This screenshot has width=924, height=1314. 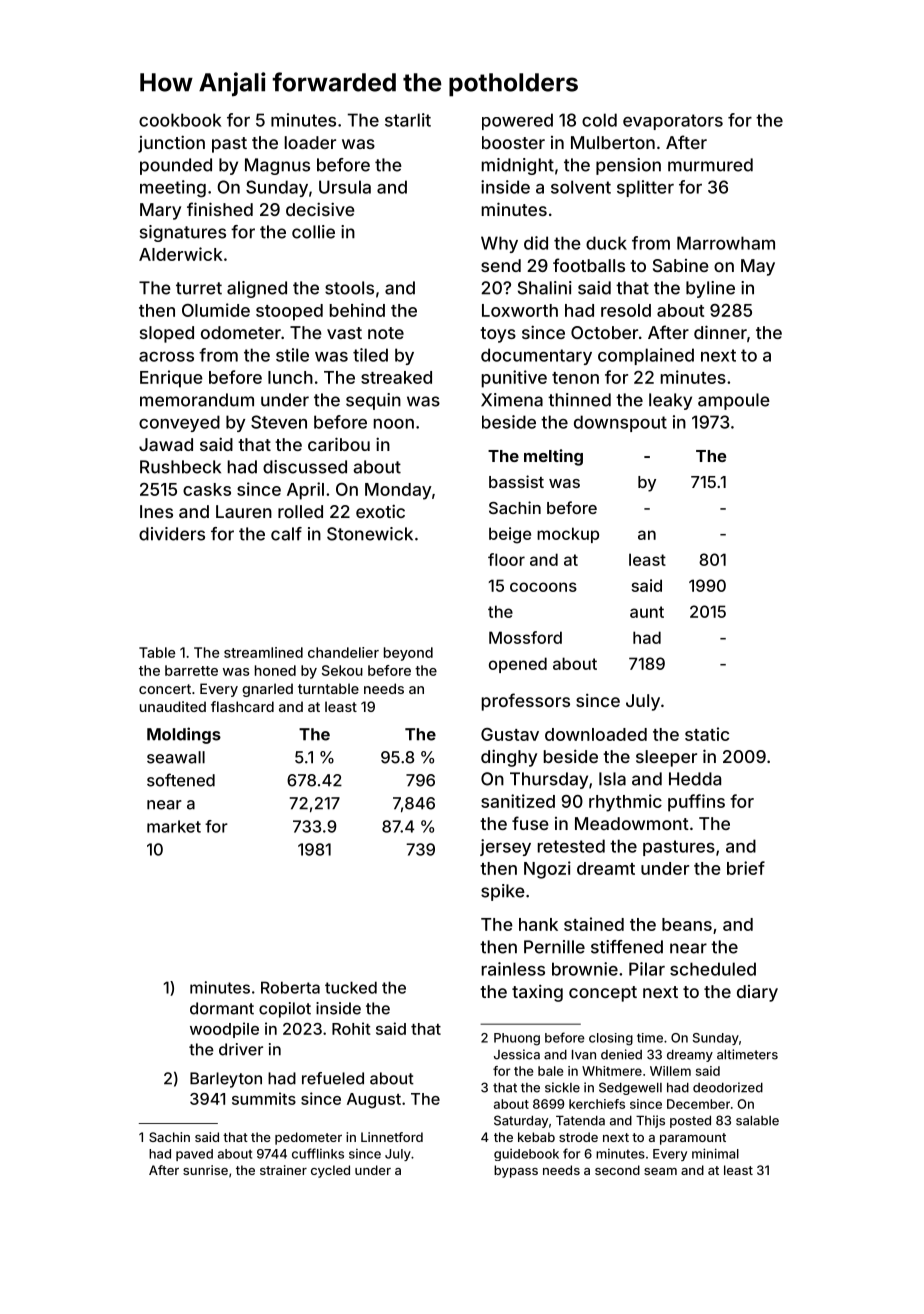 I want to click on bypass, so click(x=516, y=1171).
